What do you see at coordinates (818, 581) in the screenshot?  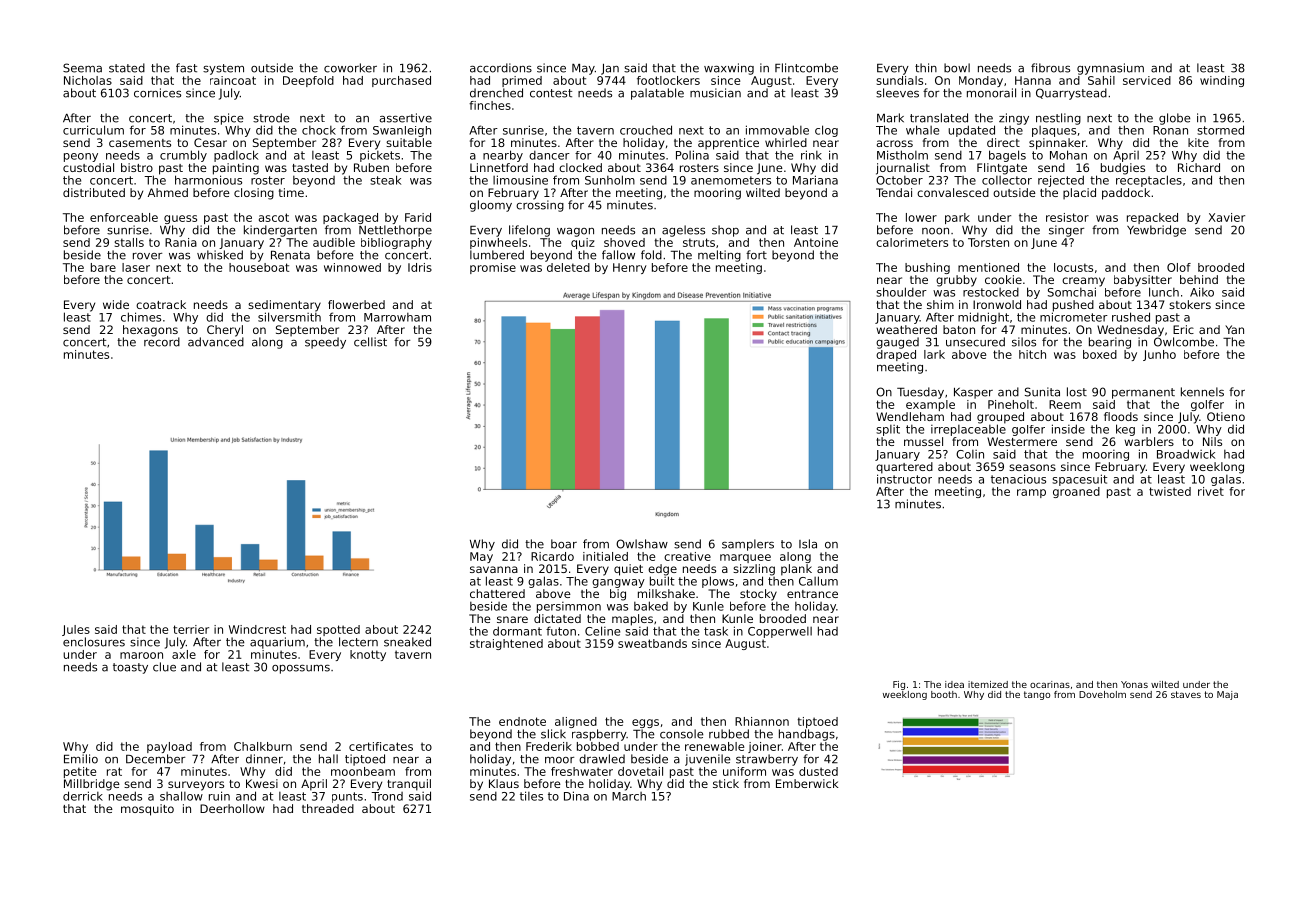 I see `Callum` at bounding box center [818, 581].
